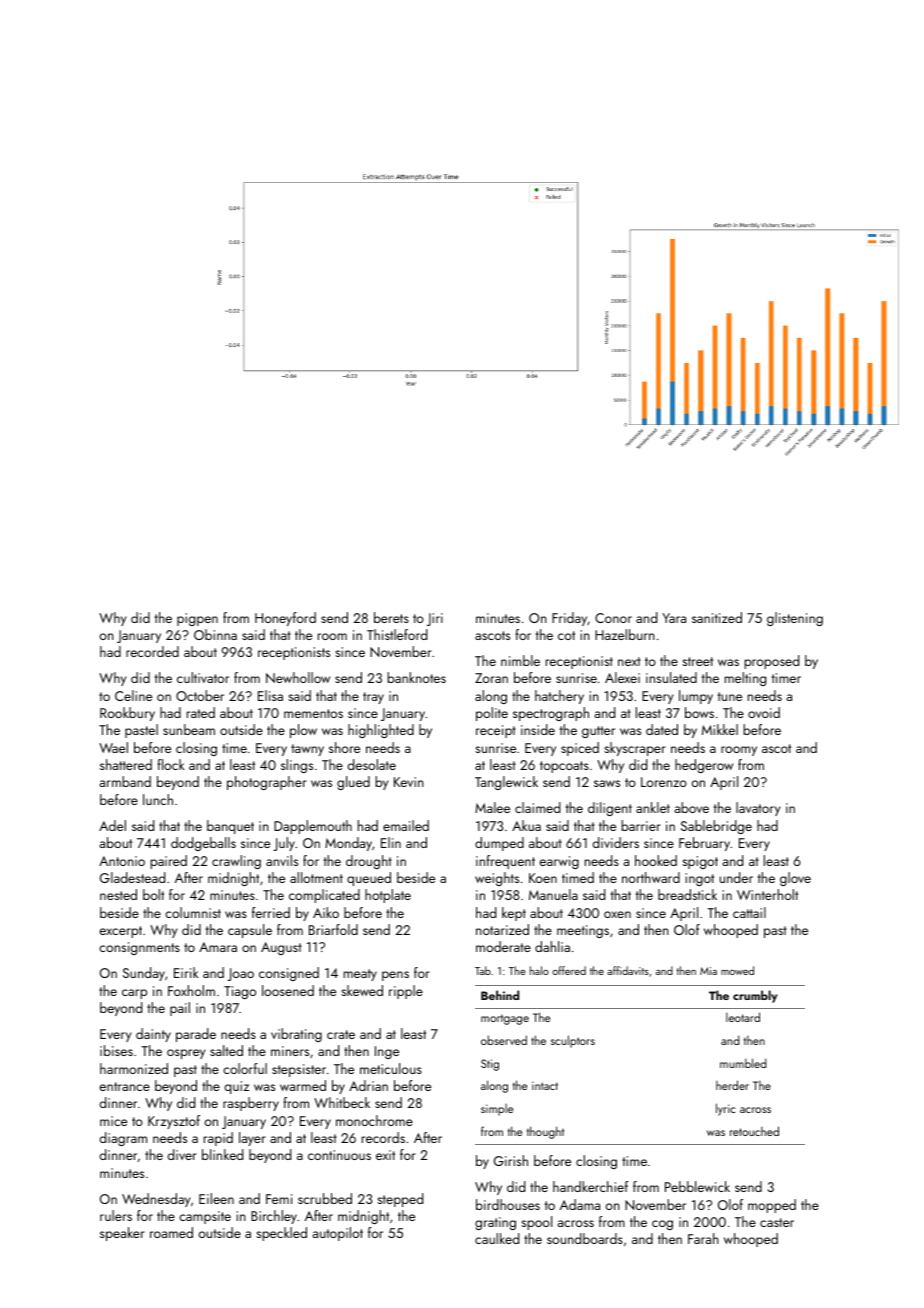  Describe the element at coordinates (696, 697) in the document. I see `lumpy` at that location.
